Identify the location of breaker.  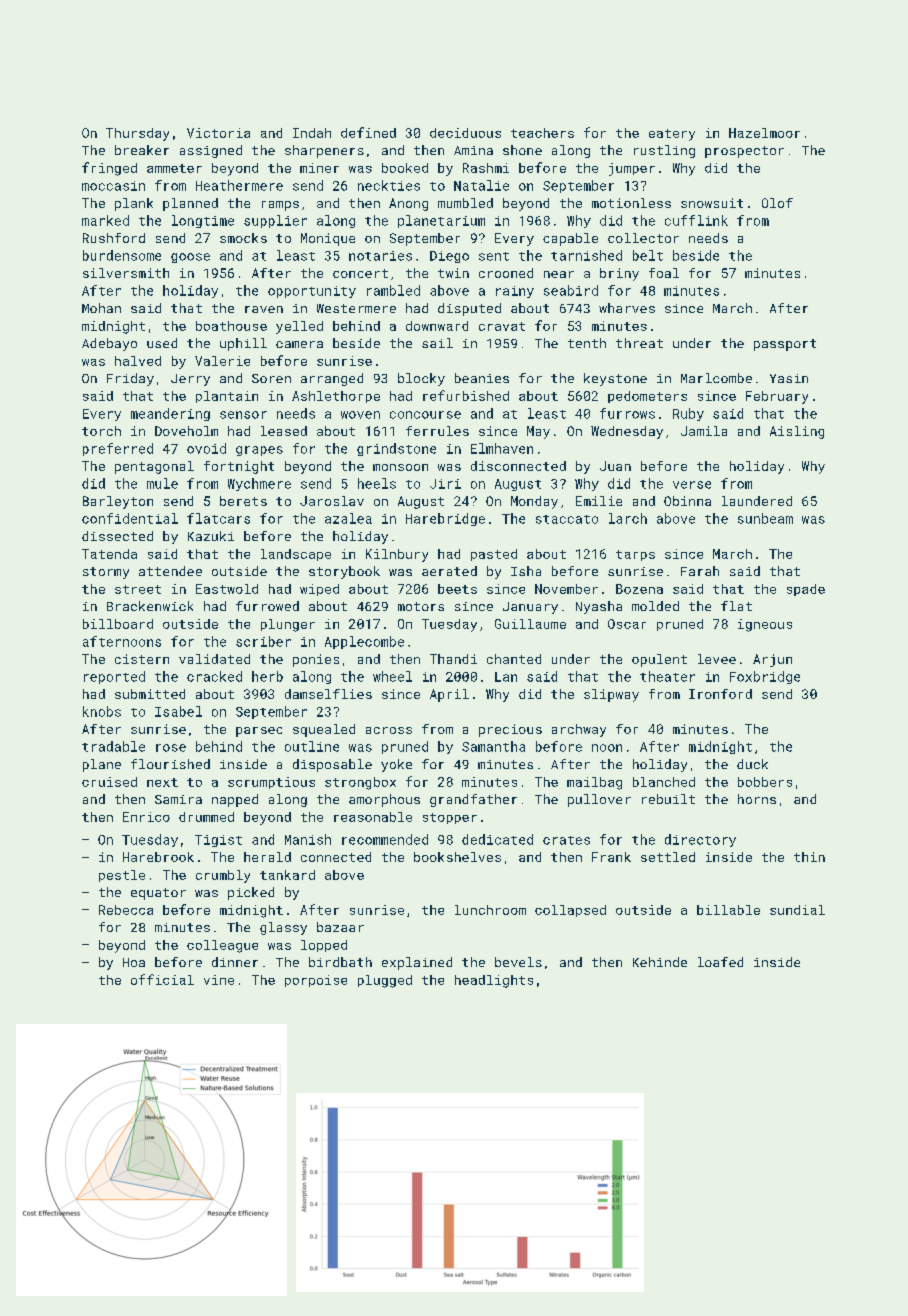
(142, 150).
